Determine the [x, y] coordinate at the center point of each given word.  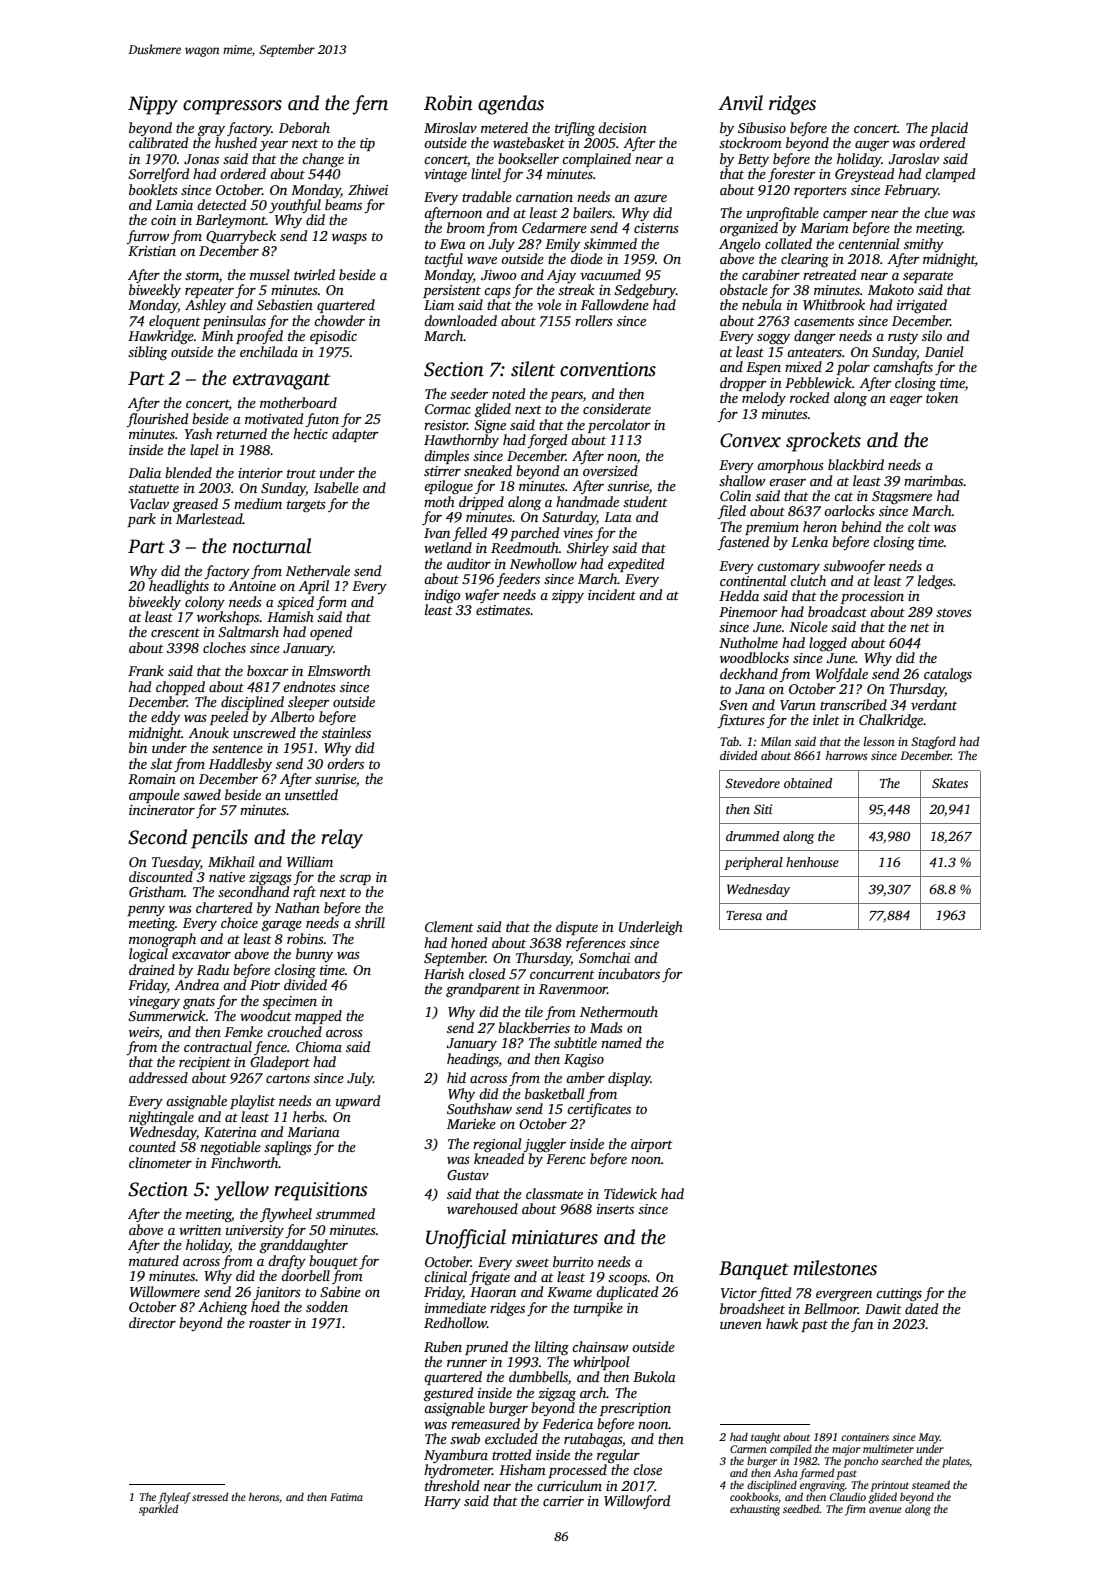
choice [239, 922]
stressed [210, 1496]
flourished [157, 420]
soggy [773, 339]
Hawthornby [461, 441]
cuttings [899, 1295]
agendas [511, 105]
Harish [444, 973]
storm [202, 275]
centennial [869, 243]
